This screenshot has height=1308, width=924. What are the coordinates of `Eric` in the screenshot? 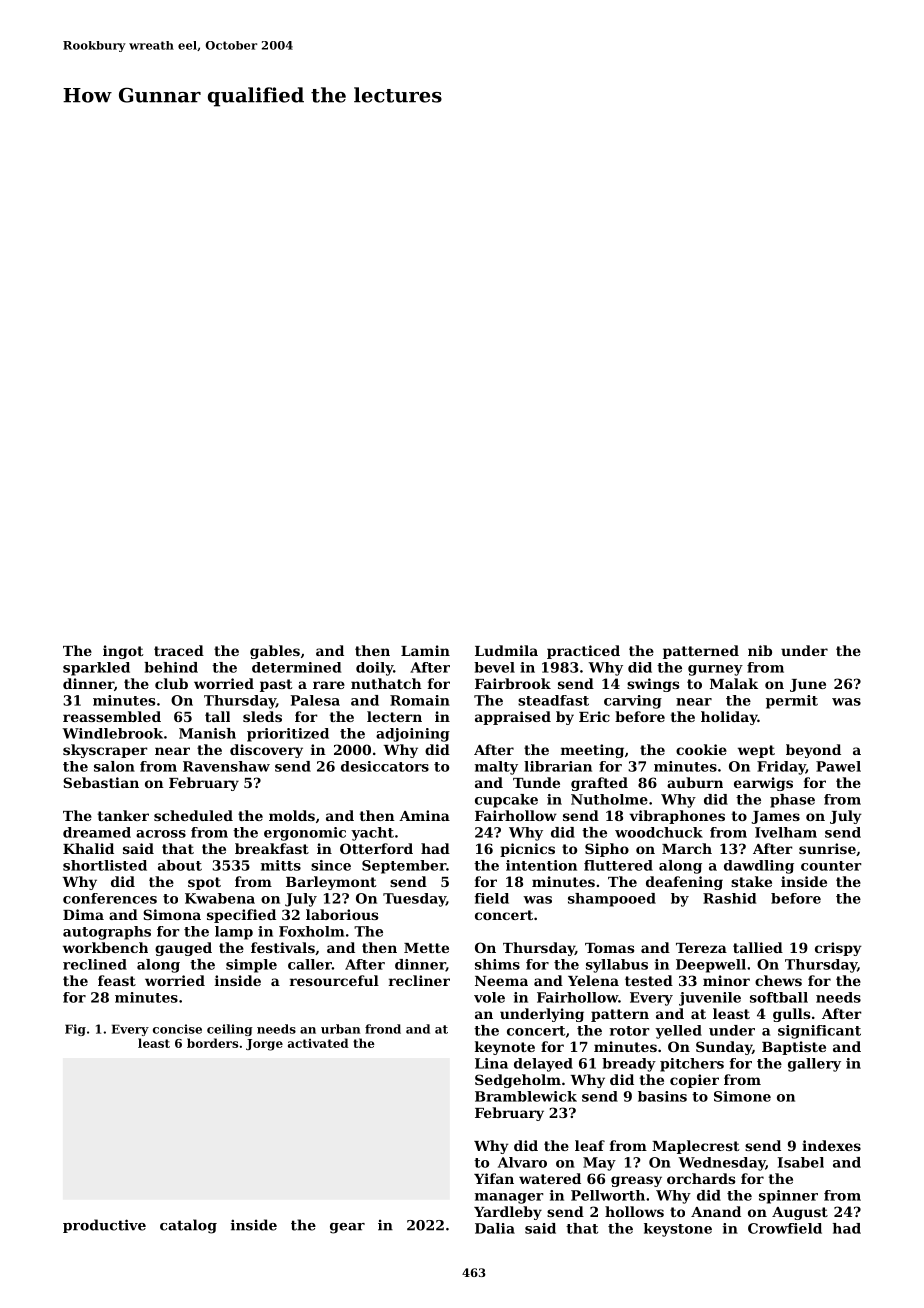 It's located at (594, 716).
